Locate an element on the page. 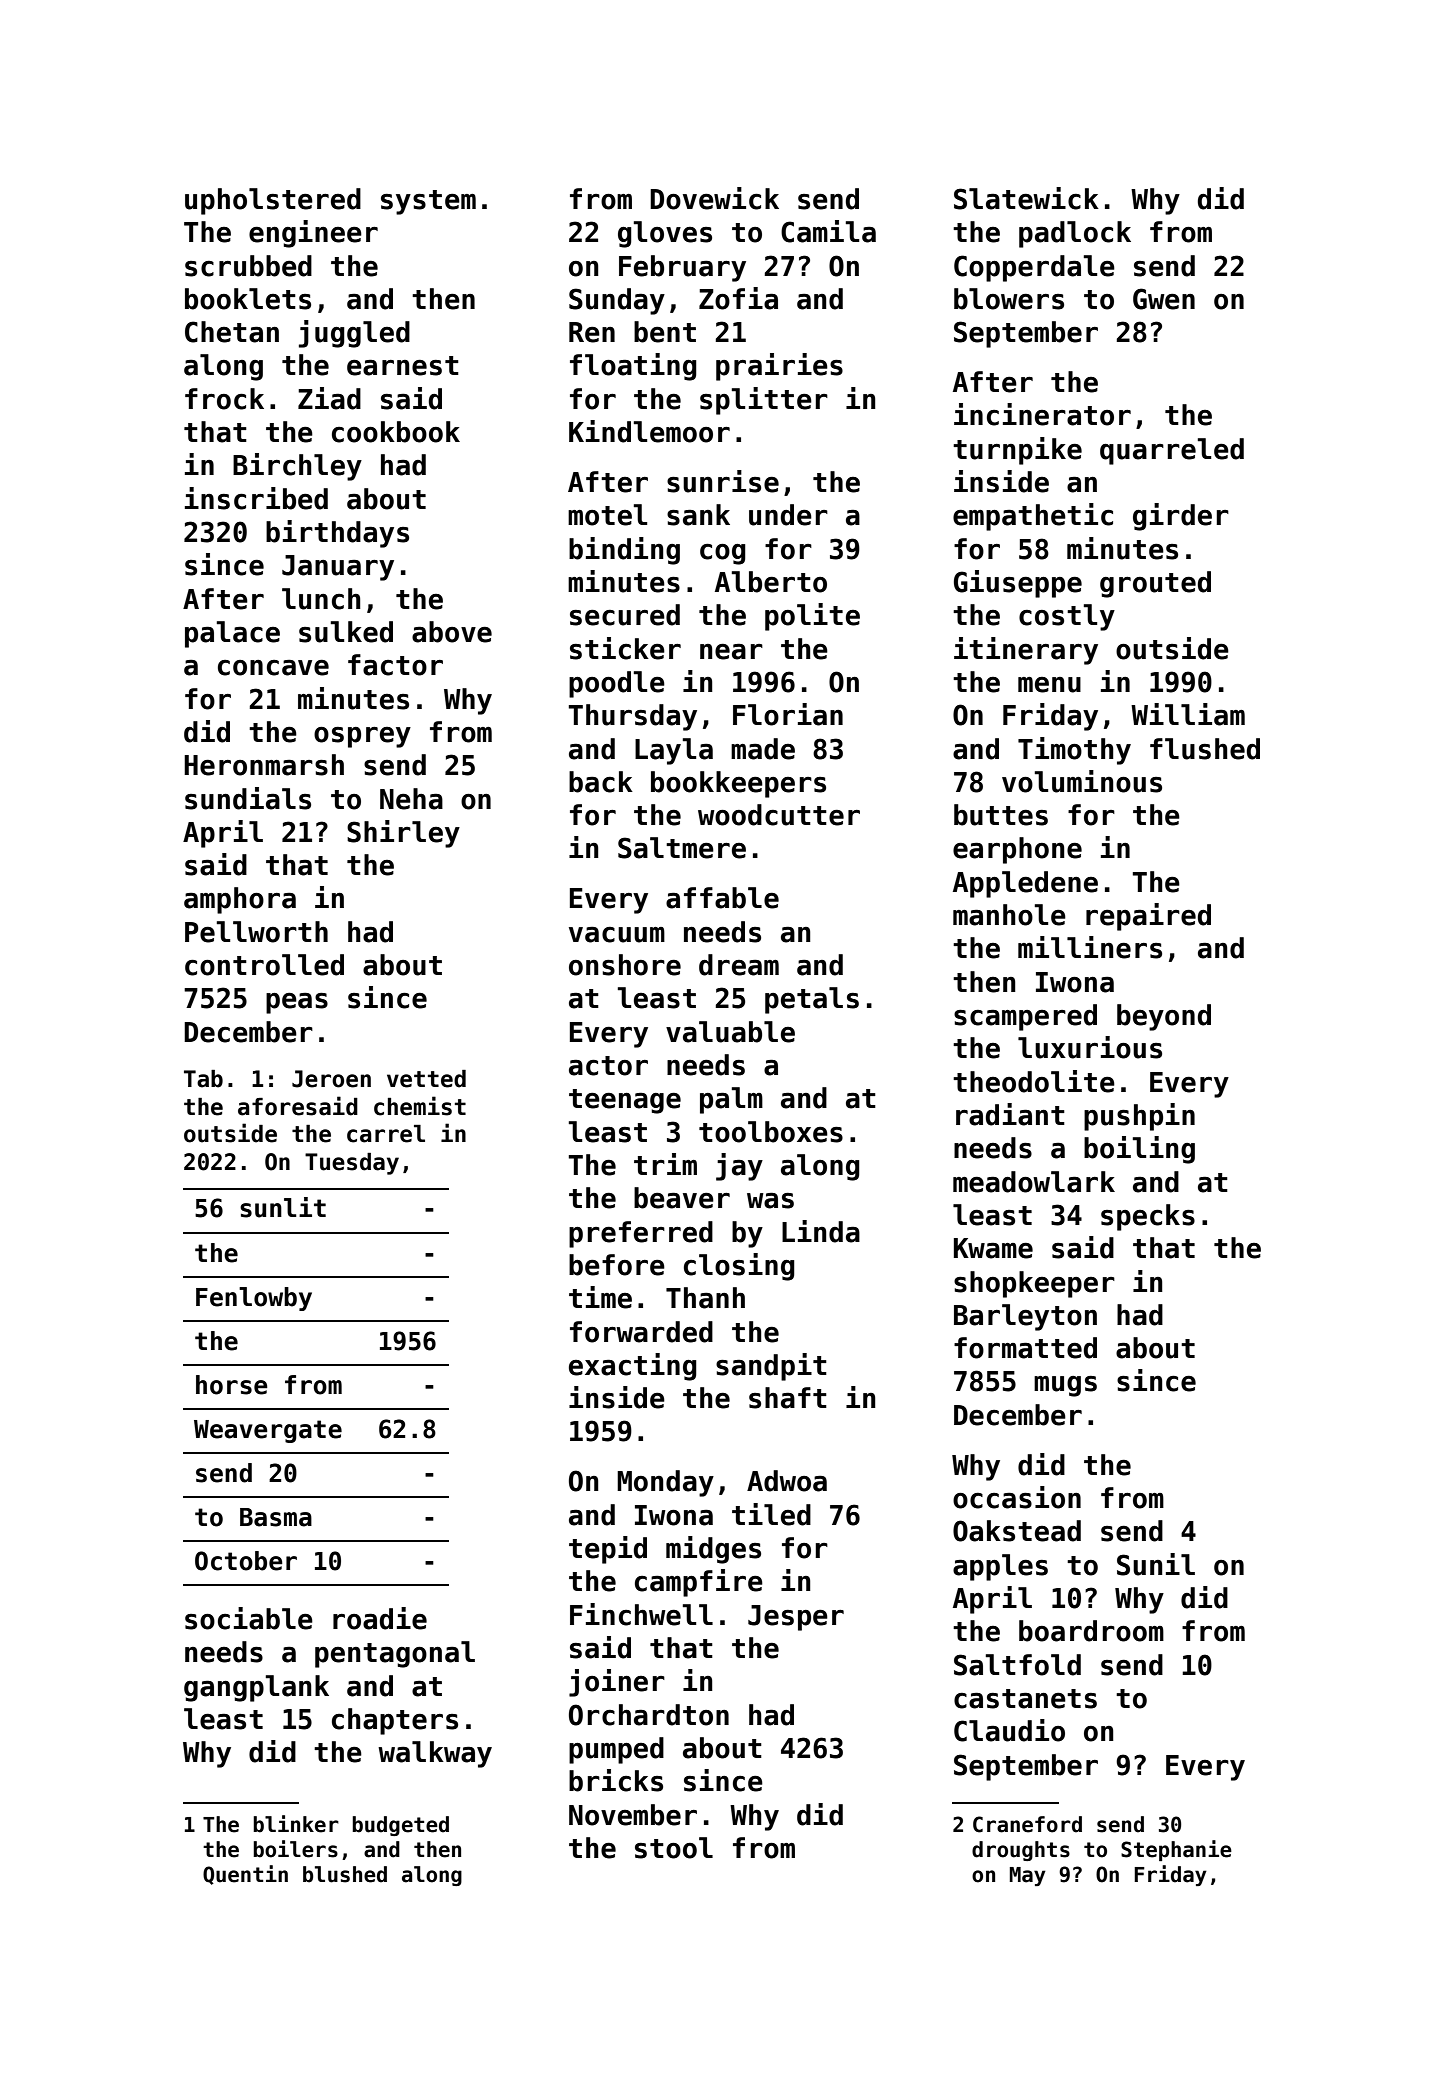 The height and width of the page is (2100, 1450). Tab is located at coordinates (203, 1079).
